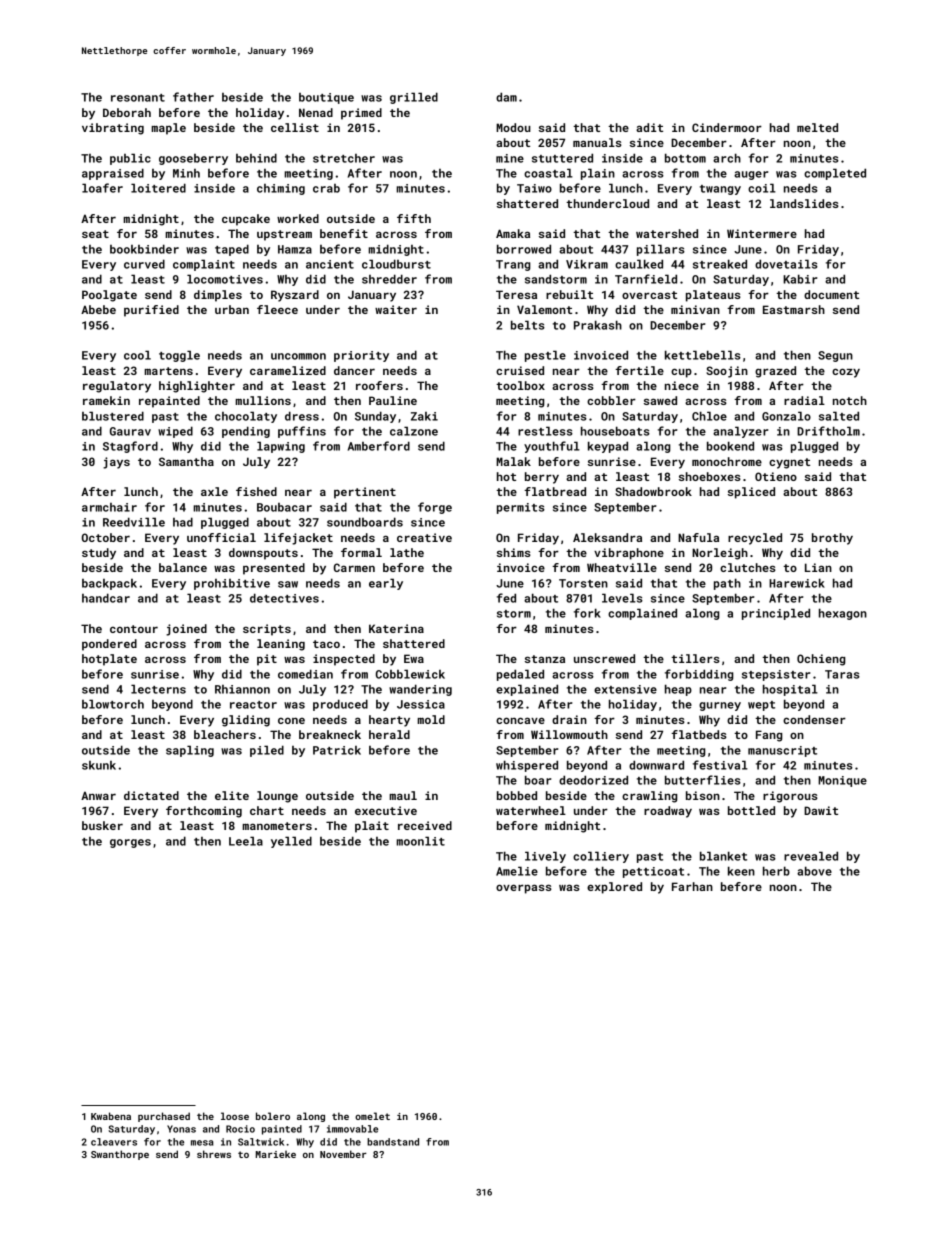  What do you see at coordinates (520, 720) in the image?
I see `concave` at bounding box center [520, 720].
